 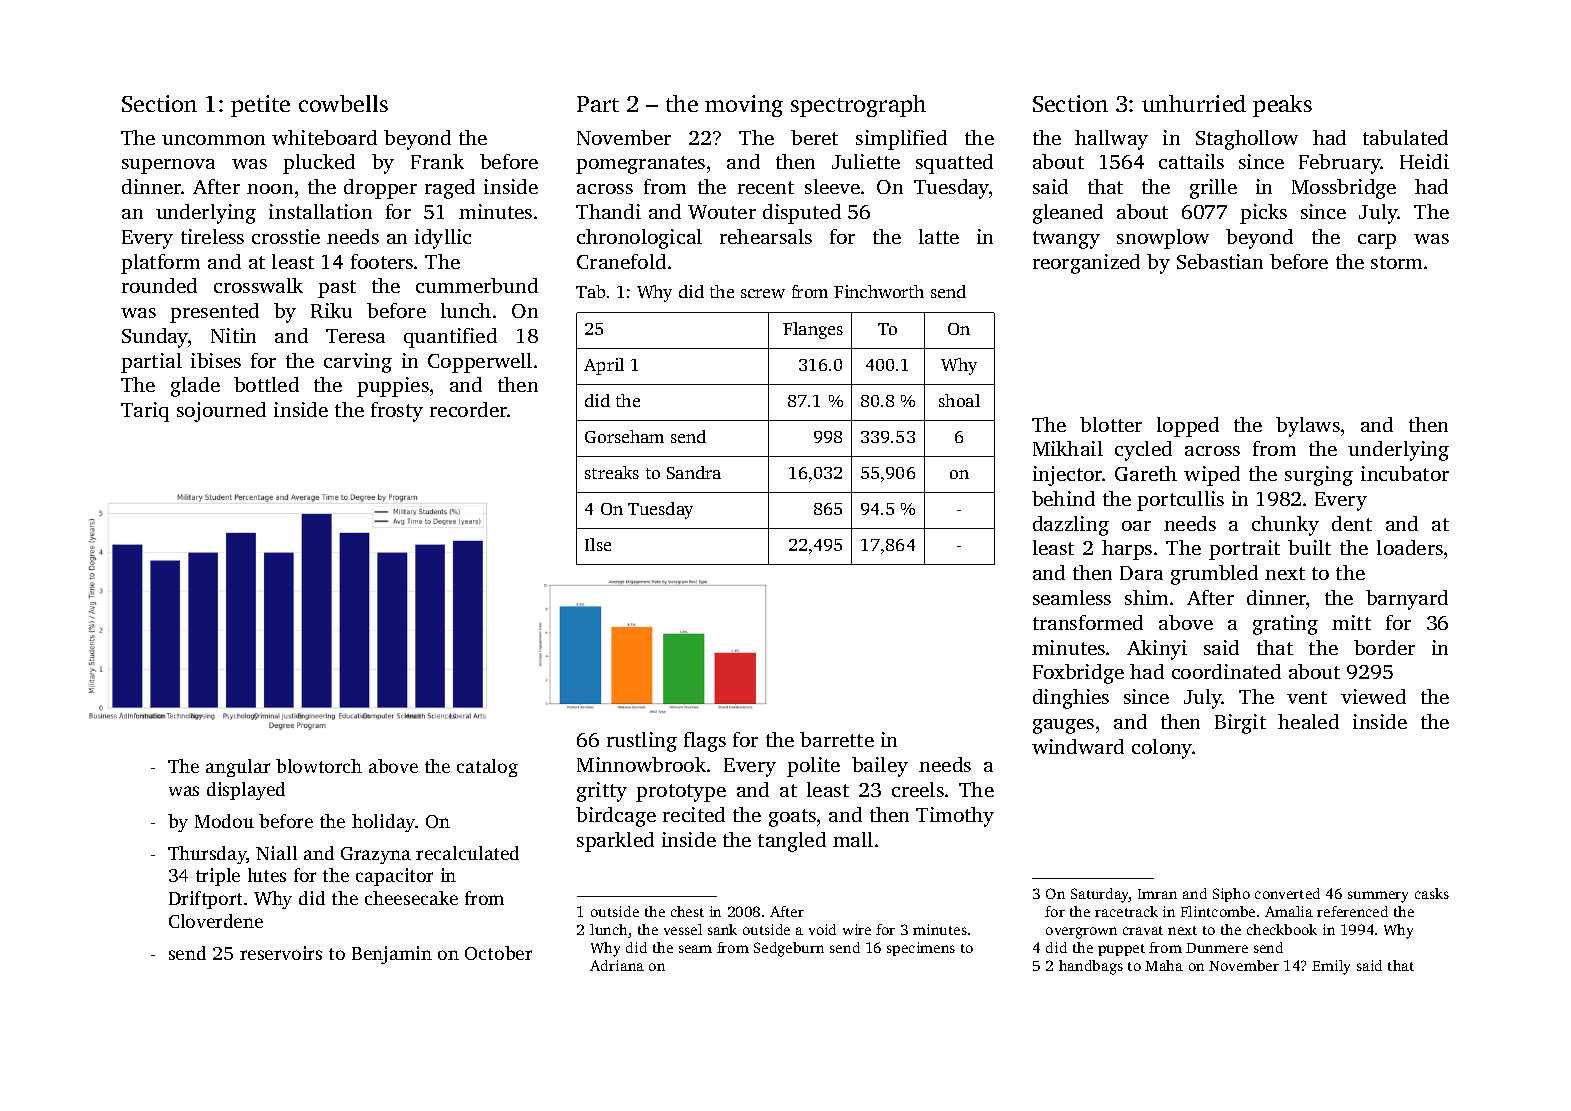 I want to click on Cranefold, so click(x=621, y=261).
